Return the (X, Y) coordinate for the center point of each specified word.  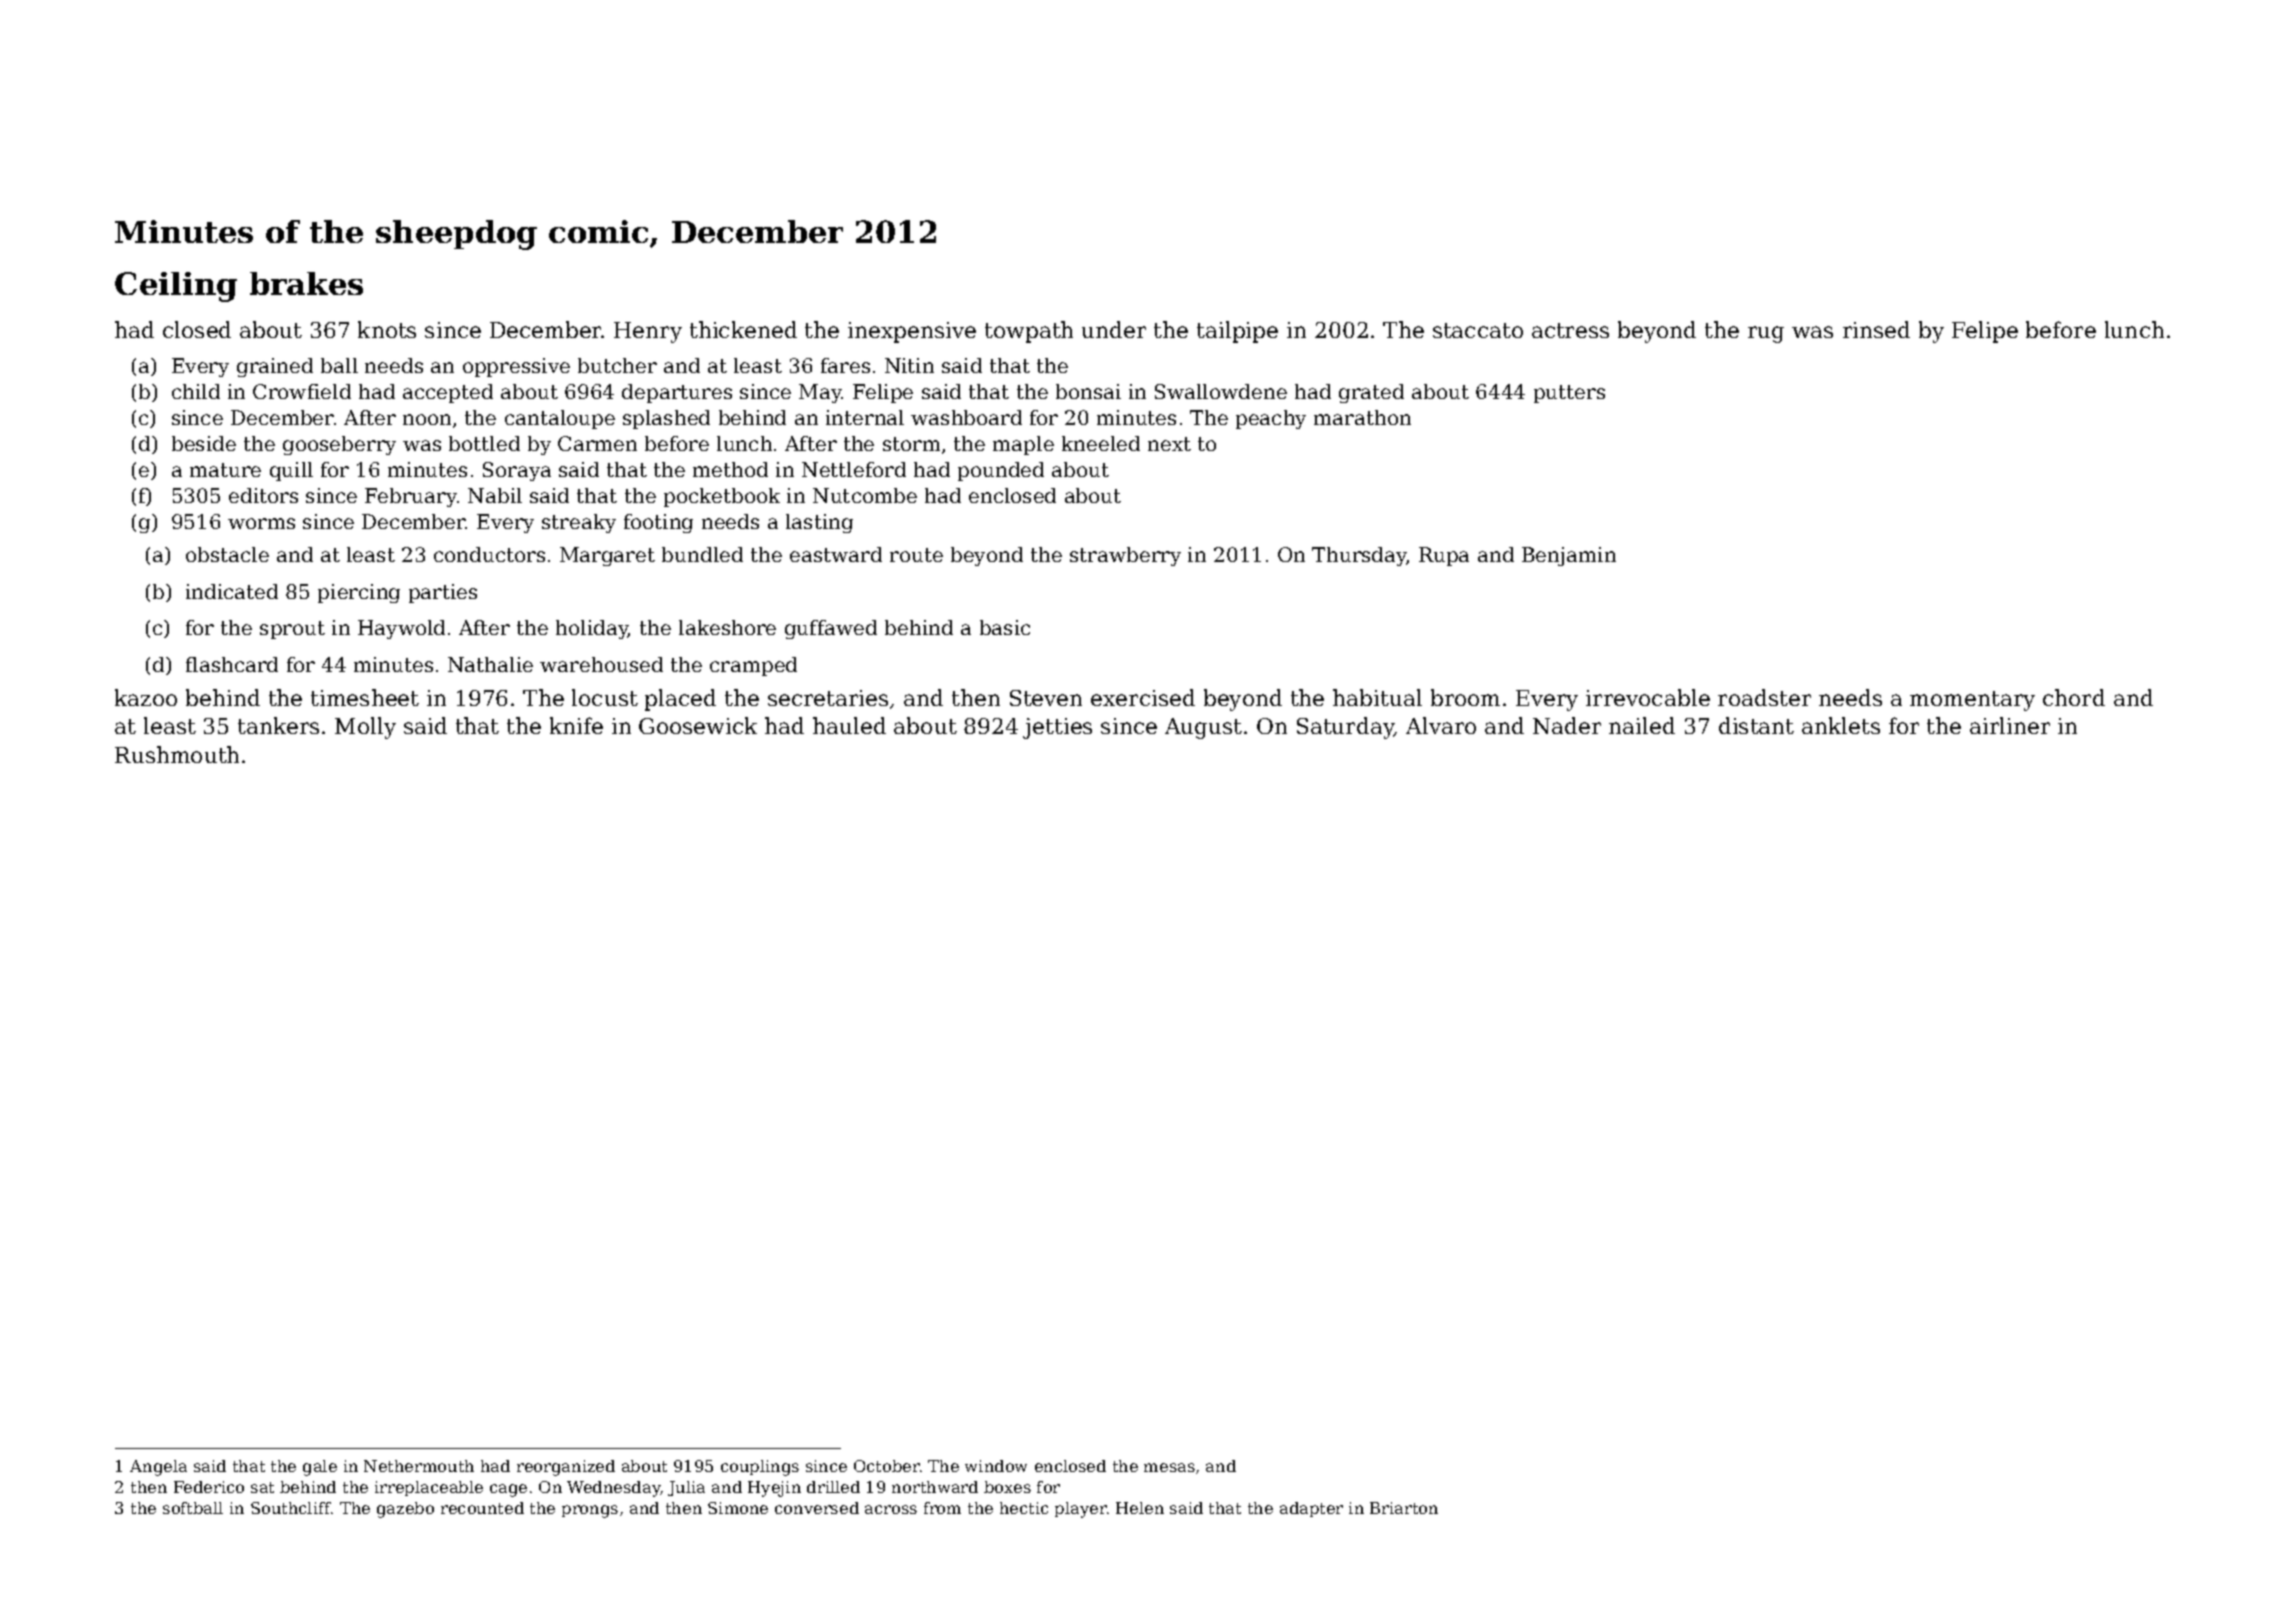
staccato (1478, 330)
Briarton (1404, 1508)
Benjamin (1569, 556)
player (1081, 1510)
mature (225, 470)
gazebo (405, 1510)
